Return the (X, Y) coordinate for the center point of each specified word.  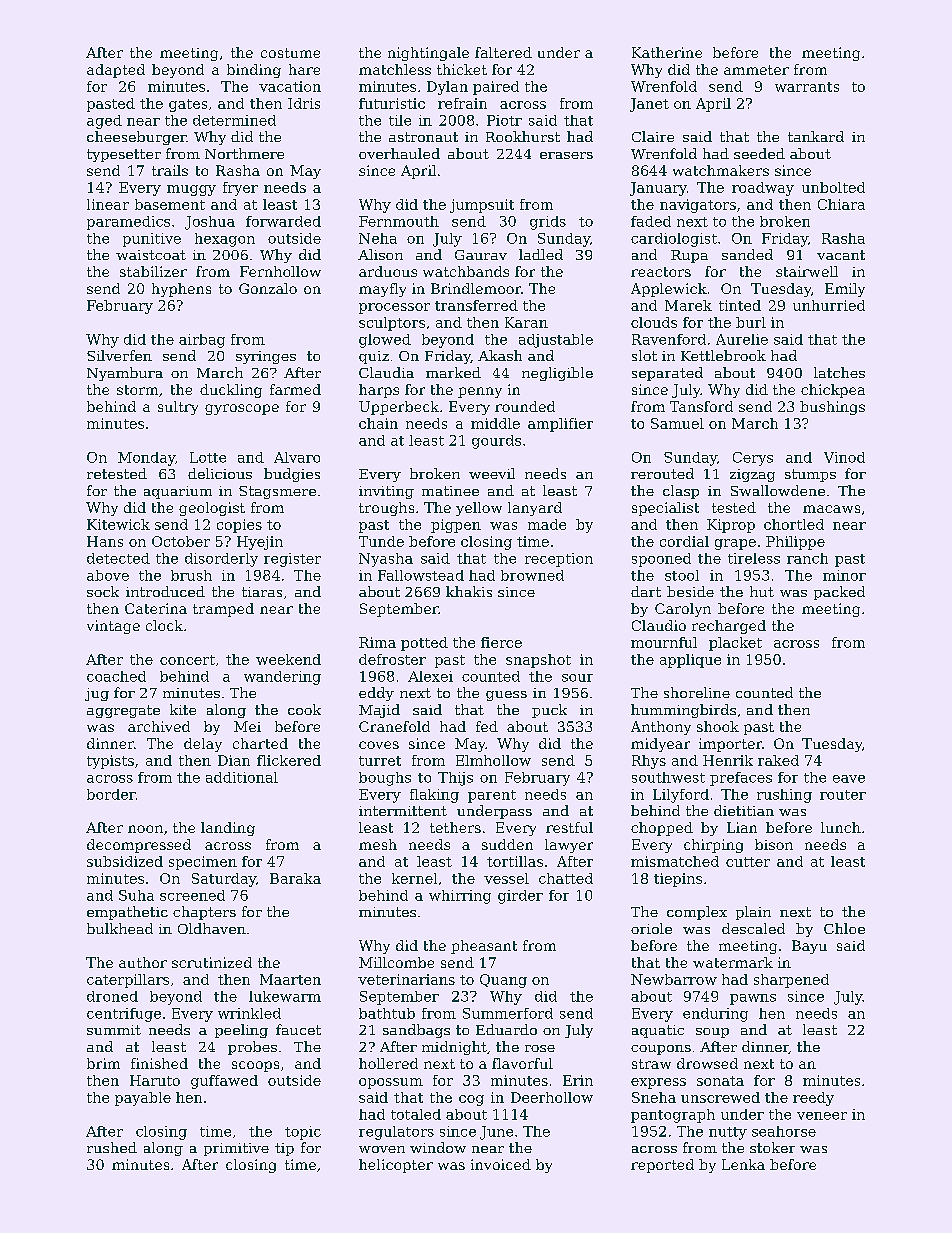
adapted (116, 71)
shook (718, 726)
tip (284, 1149)
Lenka (743, 1164)
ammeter (756, 70)
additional (242, 777)
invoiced (501, 1164)
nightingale (428, 54)
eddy (376, 694)
